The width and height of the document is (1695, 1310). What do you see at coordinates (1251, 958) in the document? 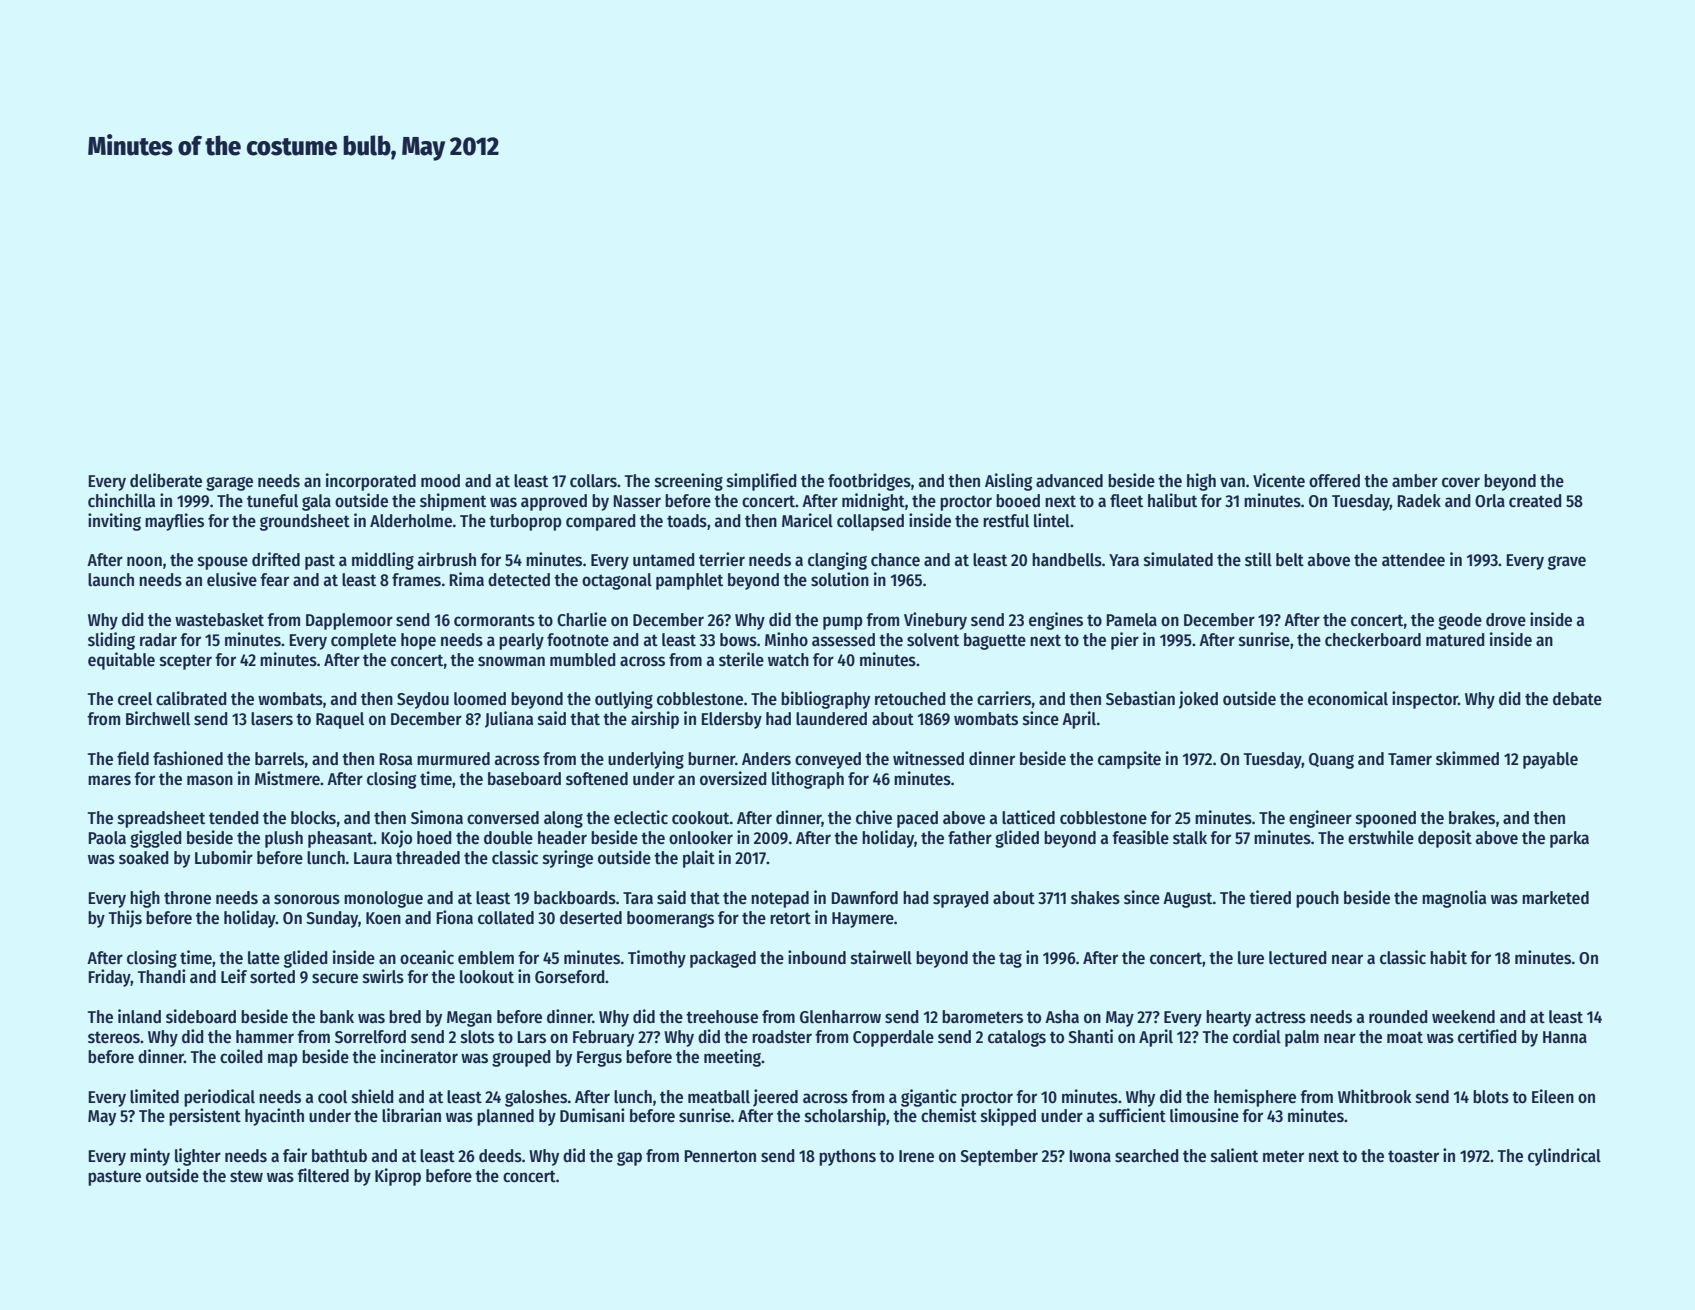
I see `lure` at bounding box center [1251, 958].
